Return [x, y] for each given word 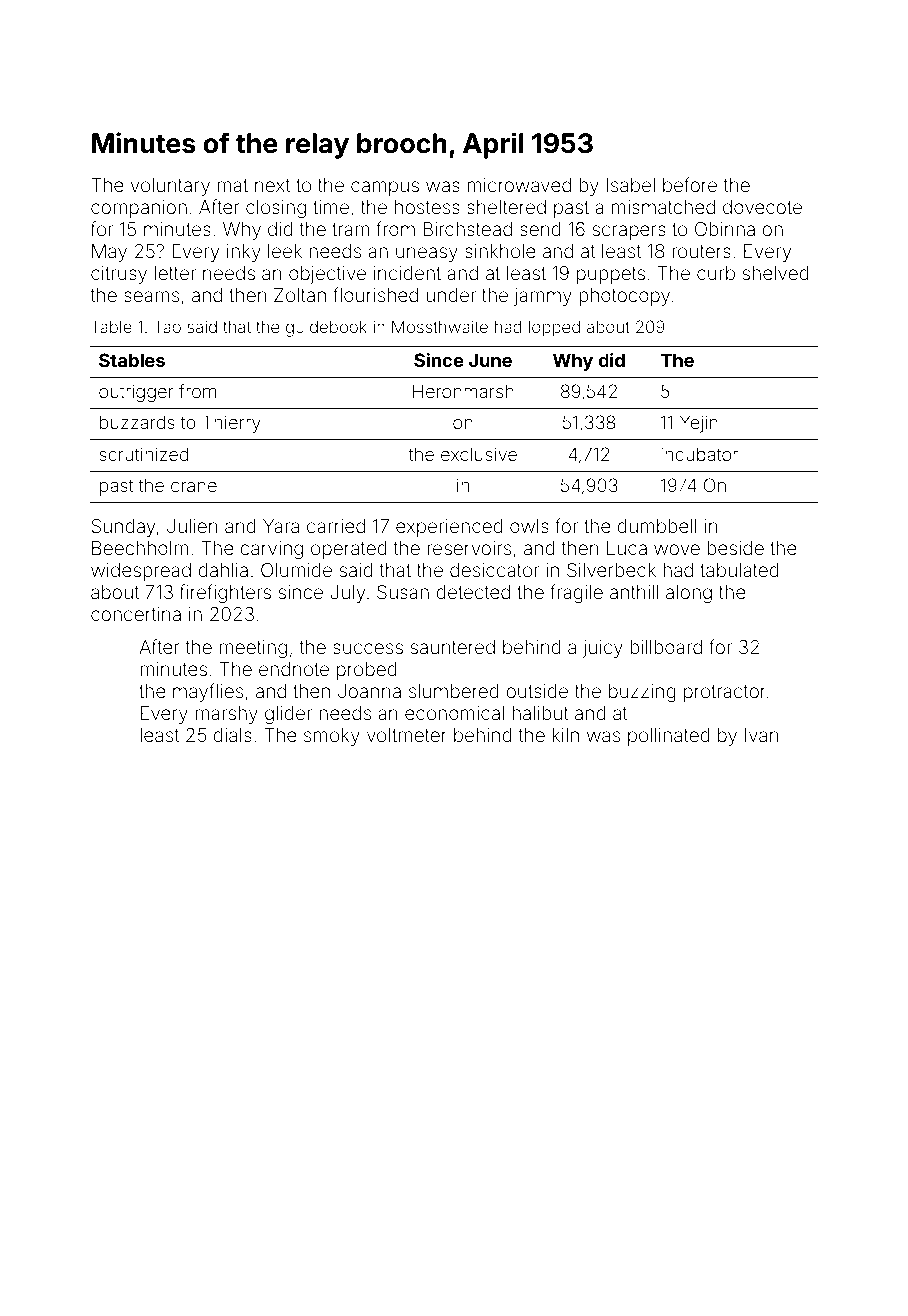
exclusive [479, 454]
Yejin [699, 424]
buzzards [137, 422]
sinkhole [500, 251]
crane [194, 487]
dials [232, 735]
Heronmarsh [463, 391]
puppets [611, 275]
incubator [699, 454]
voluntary [170, 187]
